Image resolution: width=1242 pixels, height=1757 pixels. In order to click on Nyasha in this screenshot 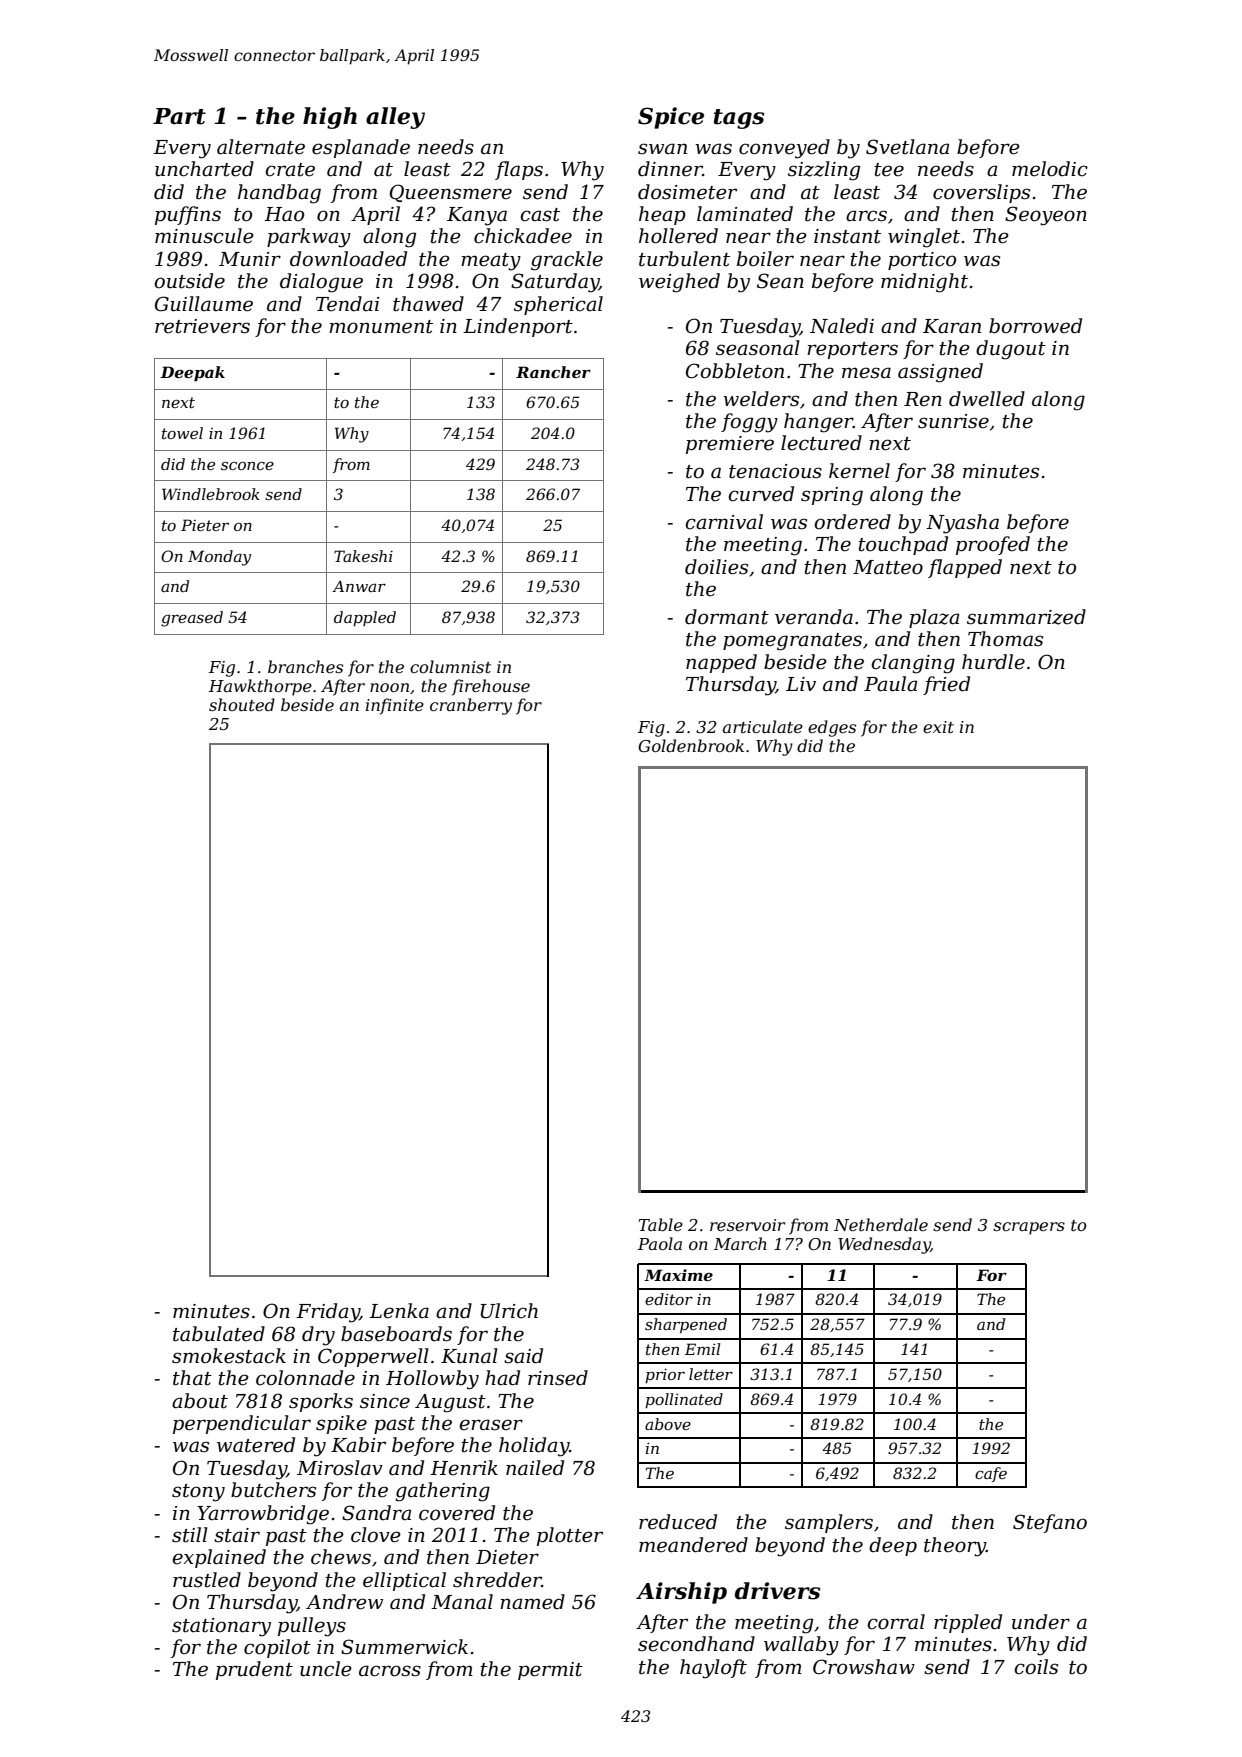, I will do `click(962, 524)`.
